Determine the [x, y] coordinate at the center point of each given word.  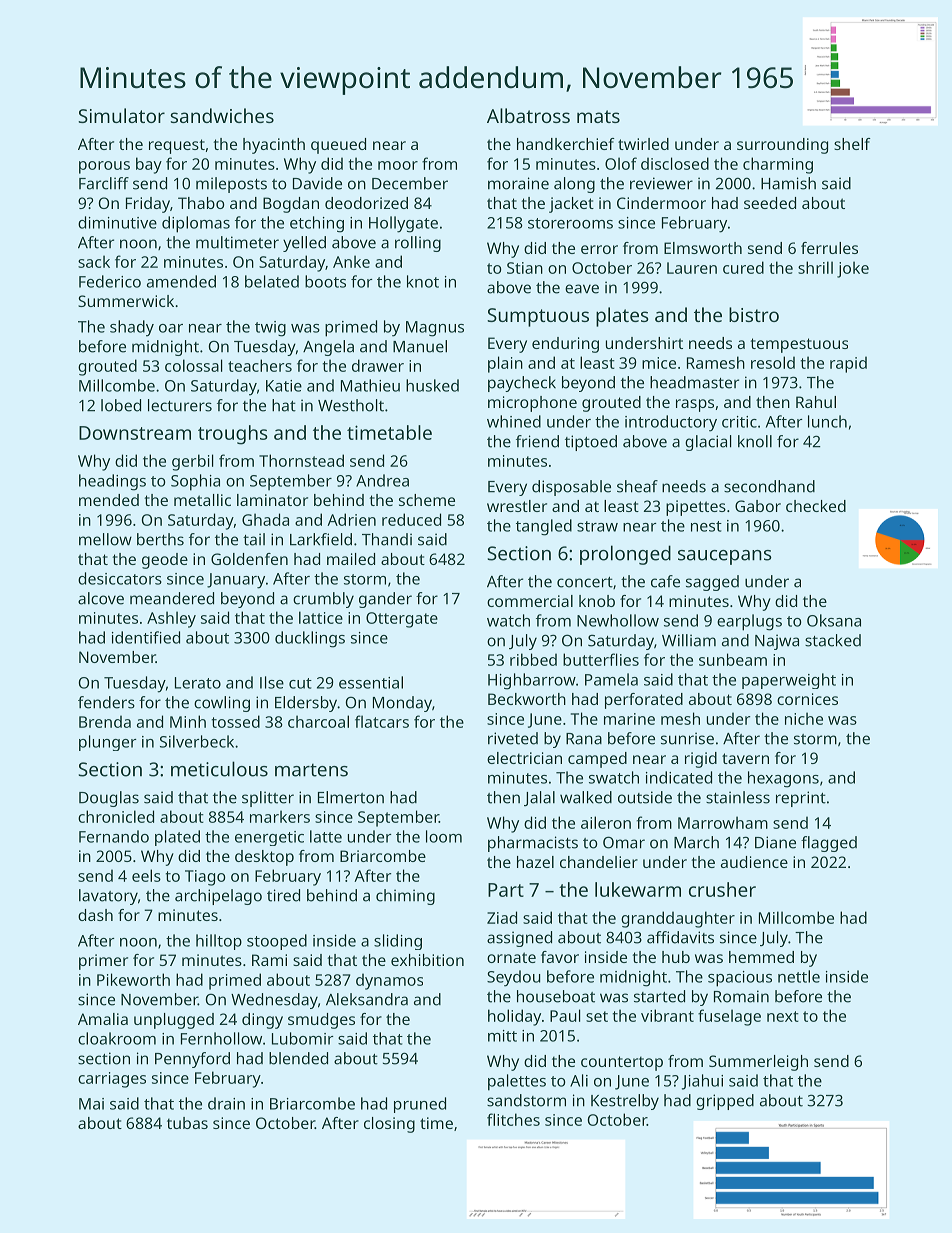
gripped [725, 1102]
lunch [827, 421]
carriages [112, 1080]
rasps [695, 405]
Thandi [387, 539]
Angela [328, 348]
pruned [420, 1105]
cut [300, 683]
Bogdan [291, 205]
